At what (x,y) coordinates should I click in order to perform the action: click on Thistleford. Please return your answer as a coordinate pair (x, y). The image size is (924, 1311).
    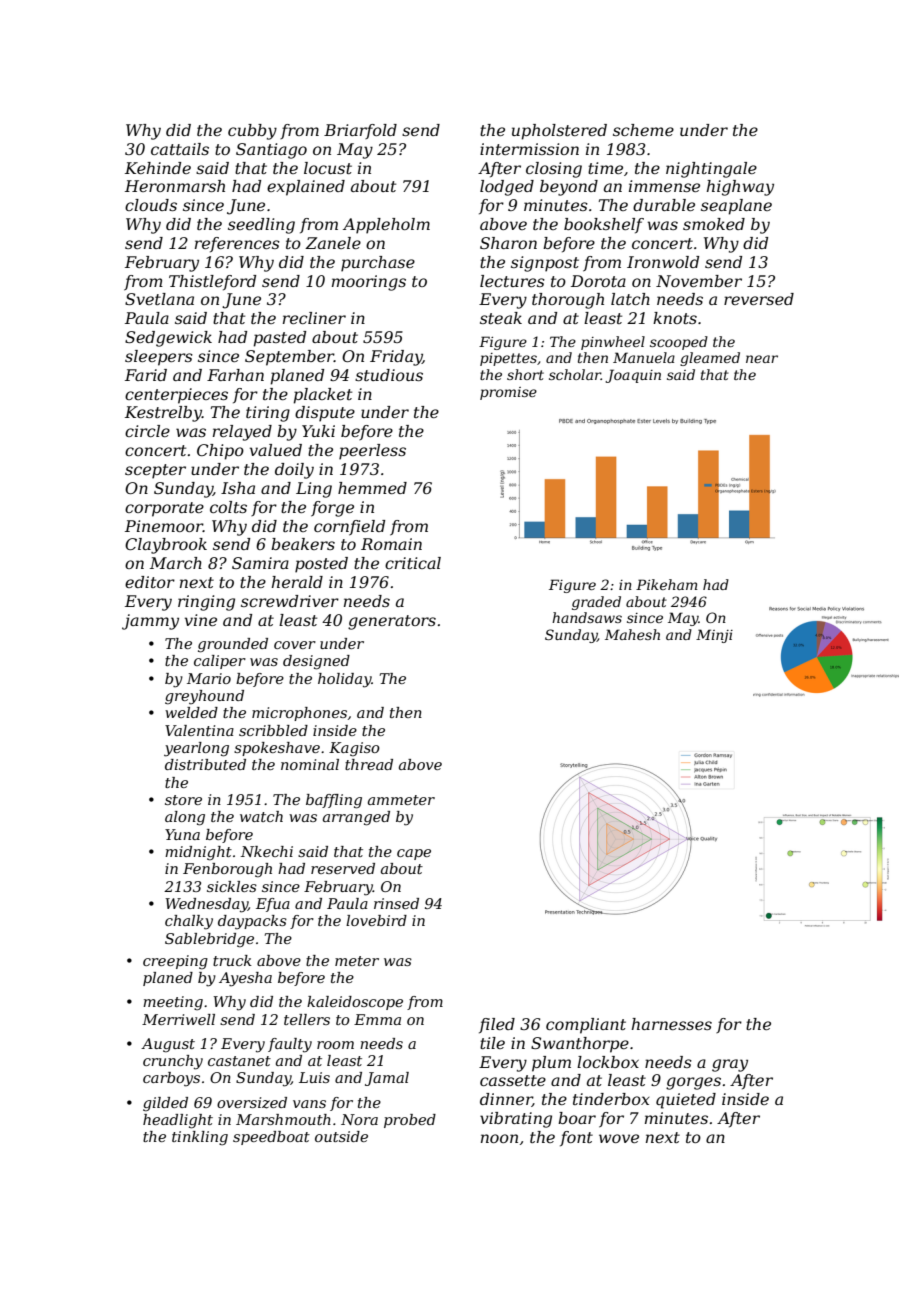
    Looking at the image, I should click on (212, 283).
